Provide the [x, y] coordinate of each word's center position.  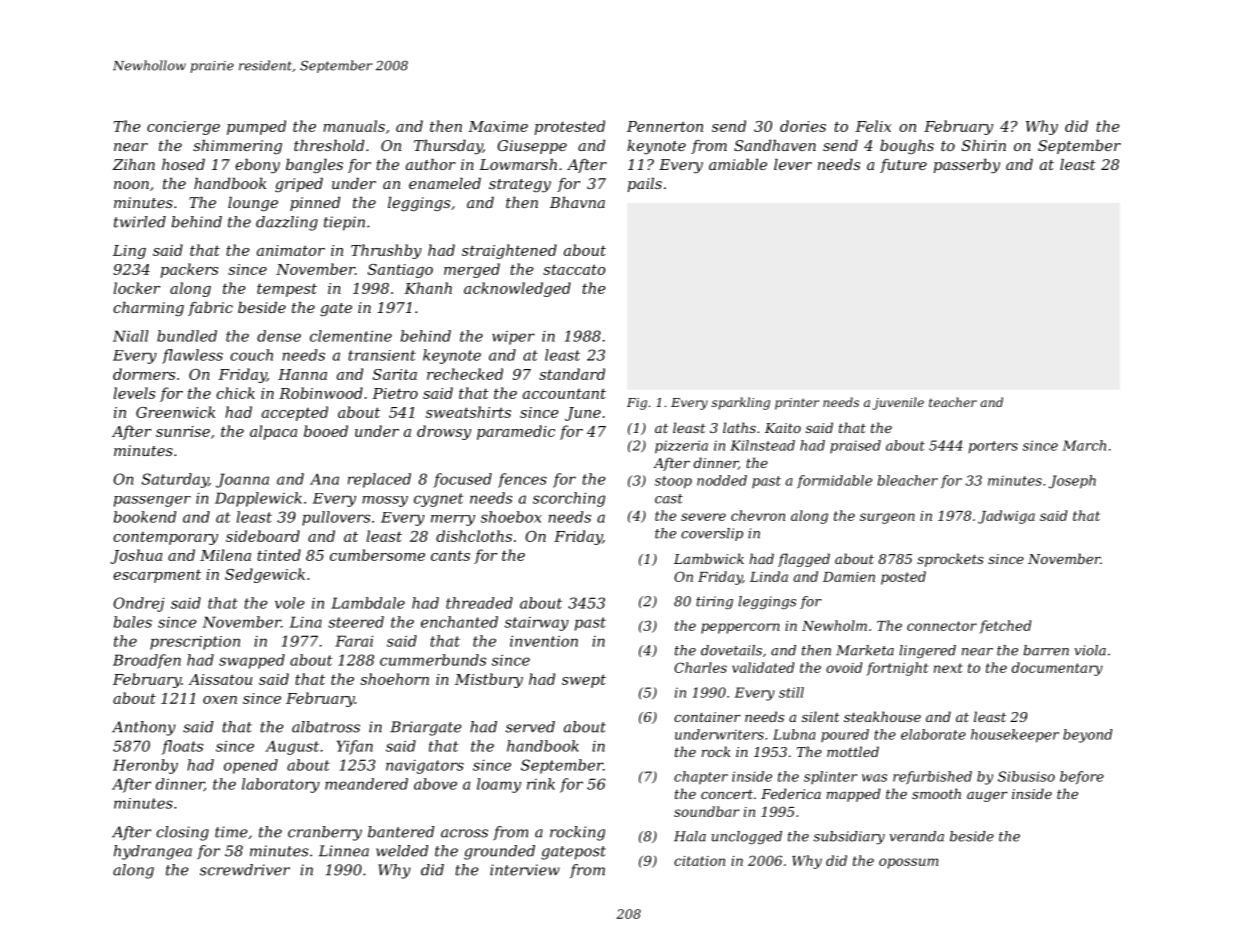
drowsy [444, 432]
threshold [329, 145]
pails [644, 185]
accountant [564, 393]
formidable [834, 481]
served [530, 727]
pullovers [336, 518]
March [1084, 445]
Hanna [302, 374]
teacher [953, 402]
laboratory [281, 785]
